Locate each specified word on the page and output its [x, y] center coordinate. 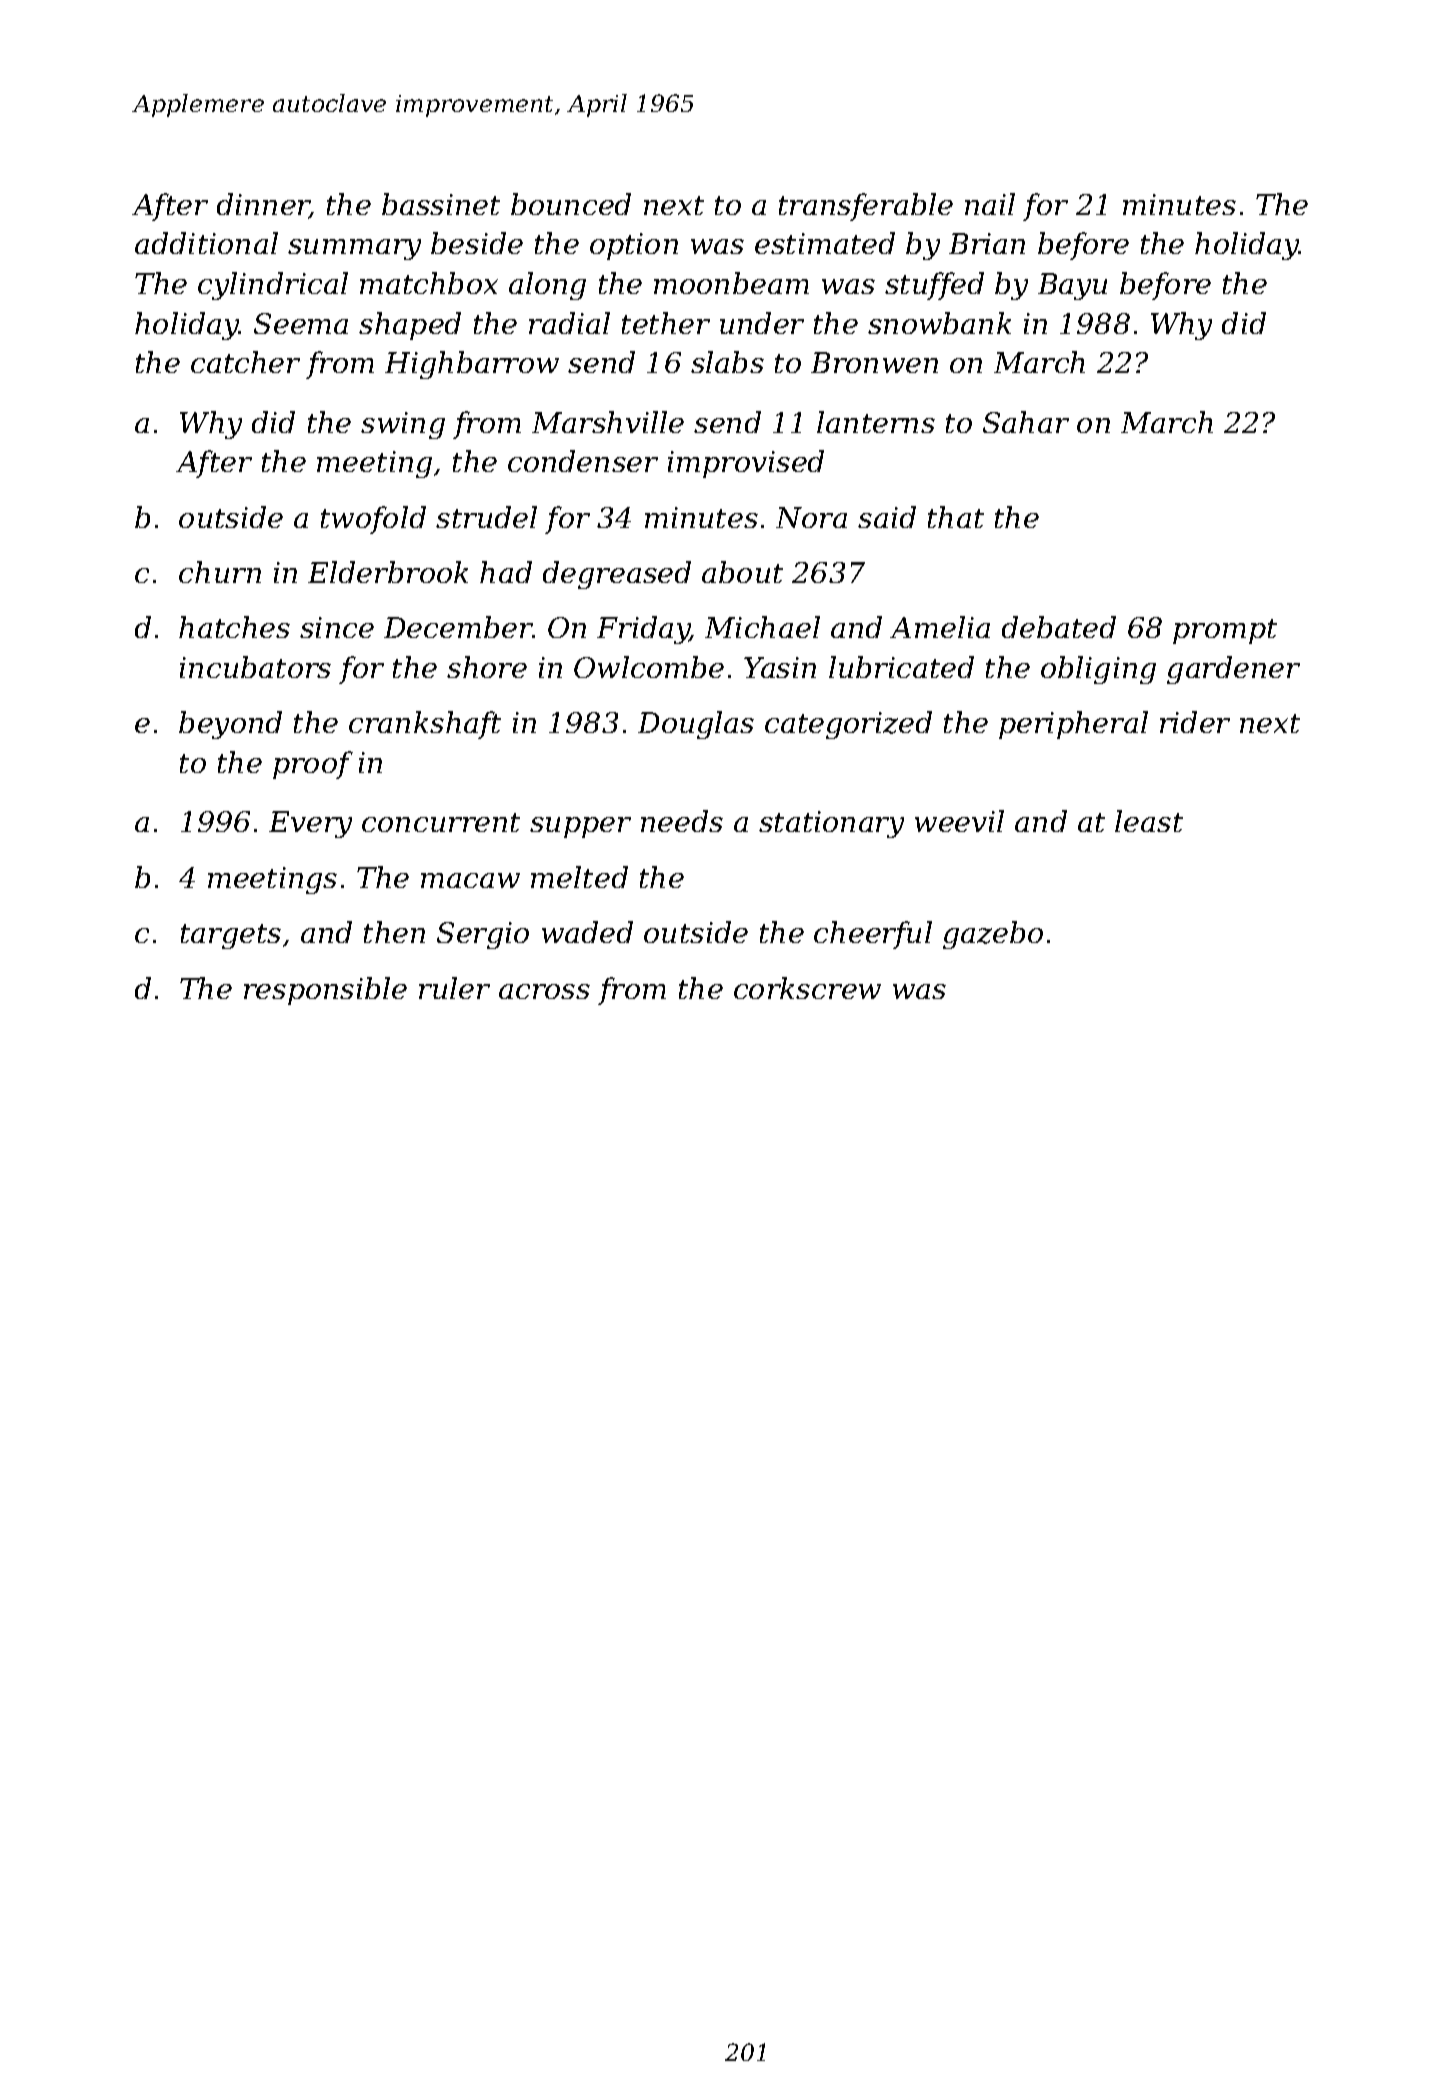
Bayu [1072, 286]
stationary [831, 824]
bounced [571, 204]
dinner [263, 205]
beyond [230, 725]
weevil [959, 821]
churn [220, 572]
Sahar [1026, 422]
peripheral [1073, 725]
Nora [811, 517]
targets [231, 936]
